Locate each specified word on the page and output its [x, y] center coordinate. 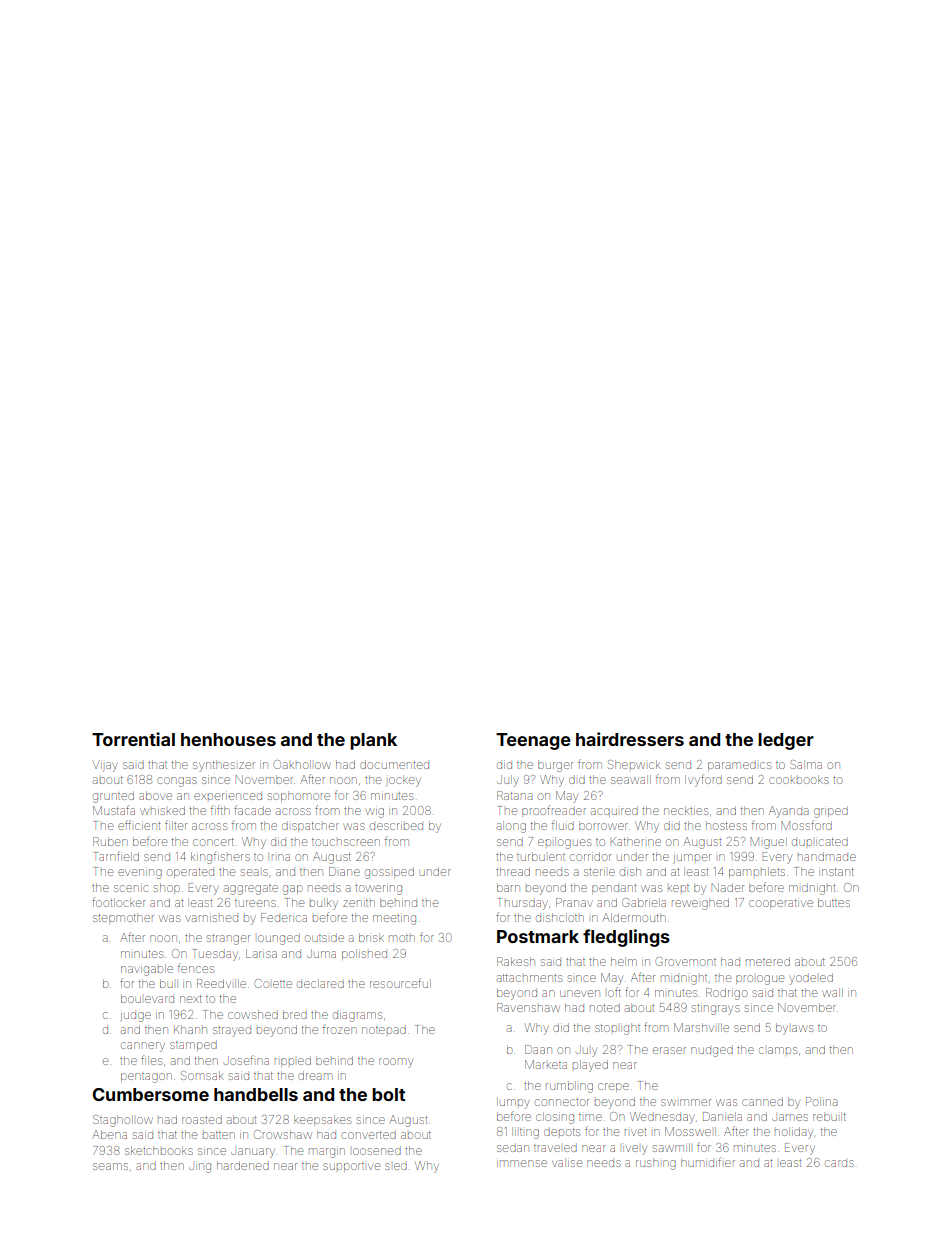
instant [836, 872]
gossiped [389, 873]
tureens [255, 903]
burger [555, 766]
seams [110, 1166]
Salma [806, 764]
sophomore [299, 796]
